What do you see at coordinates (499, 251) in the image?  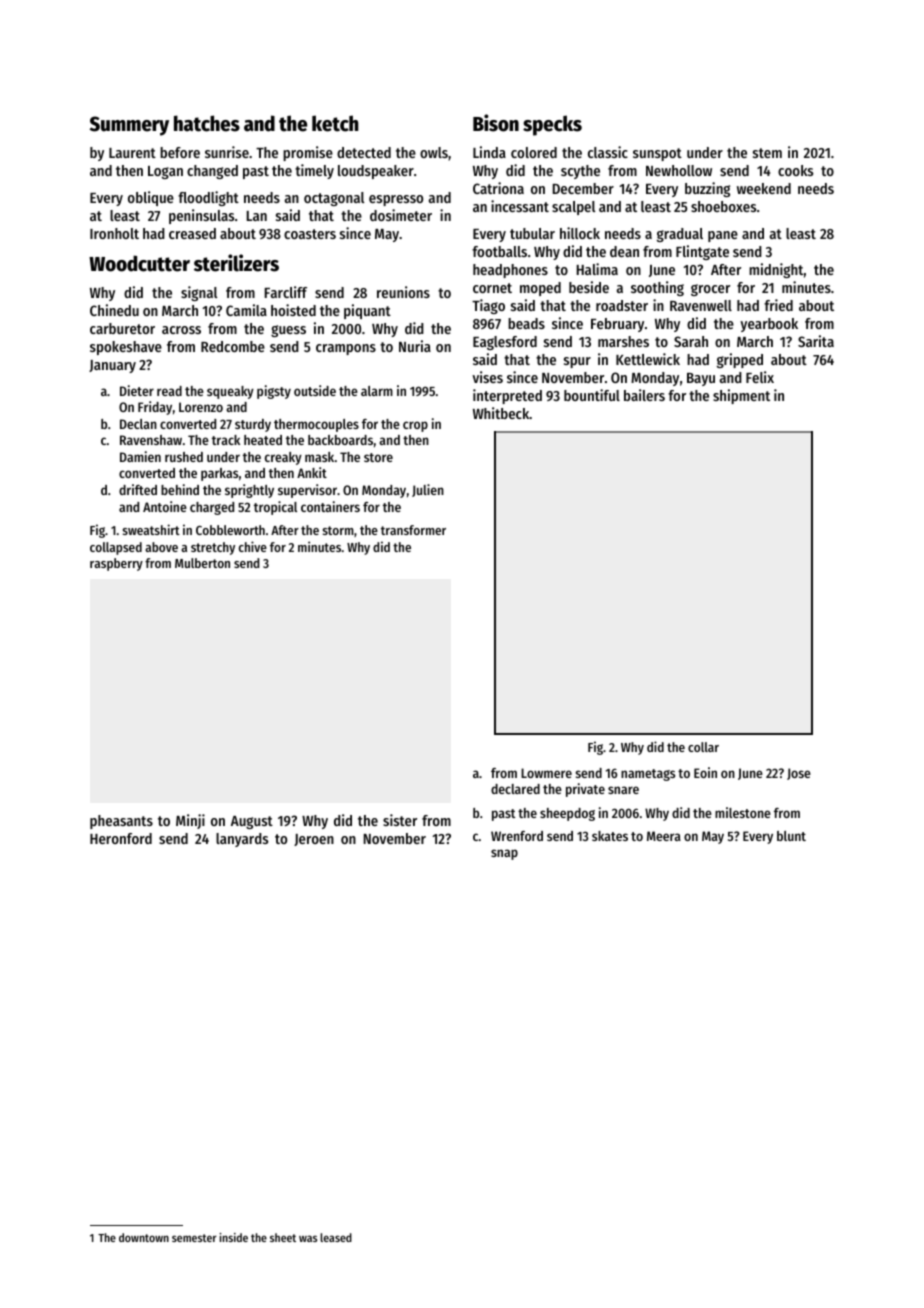 I see `footballs` at bounding box center [499, 251].
